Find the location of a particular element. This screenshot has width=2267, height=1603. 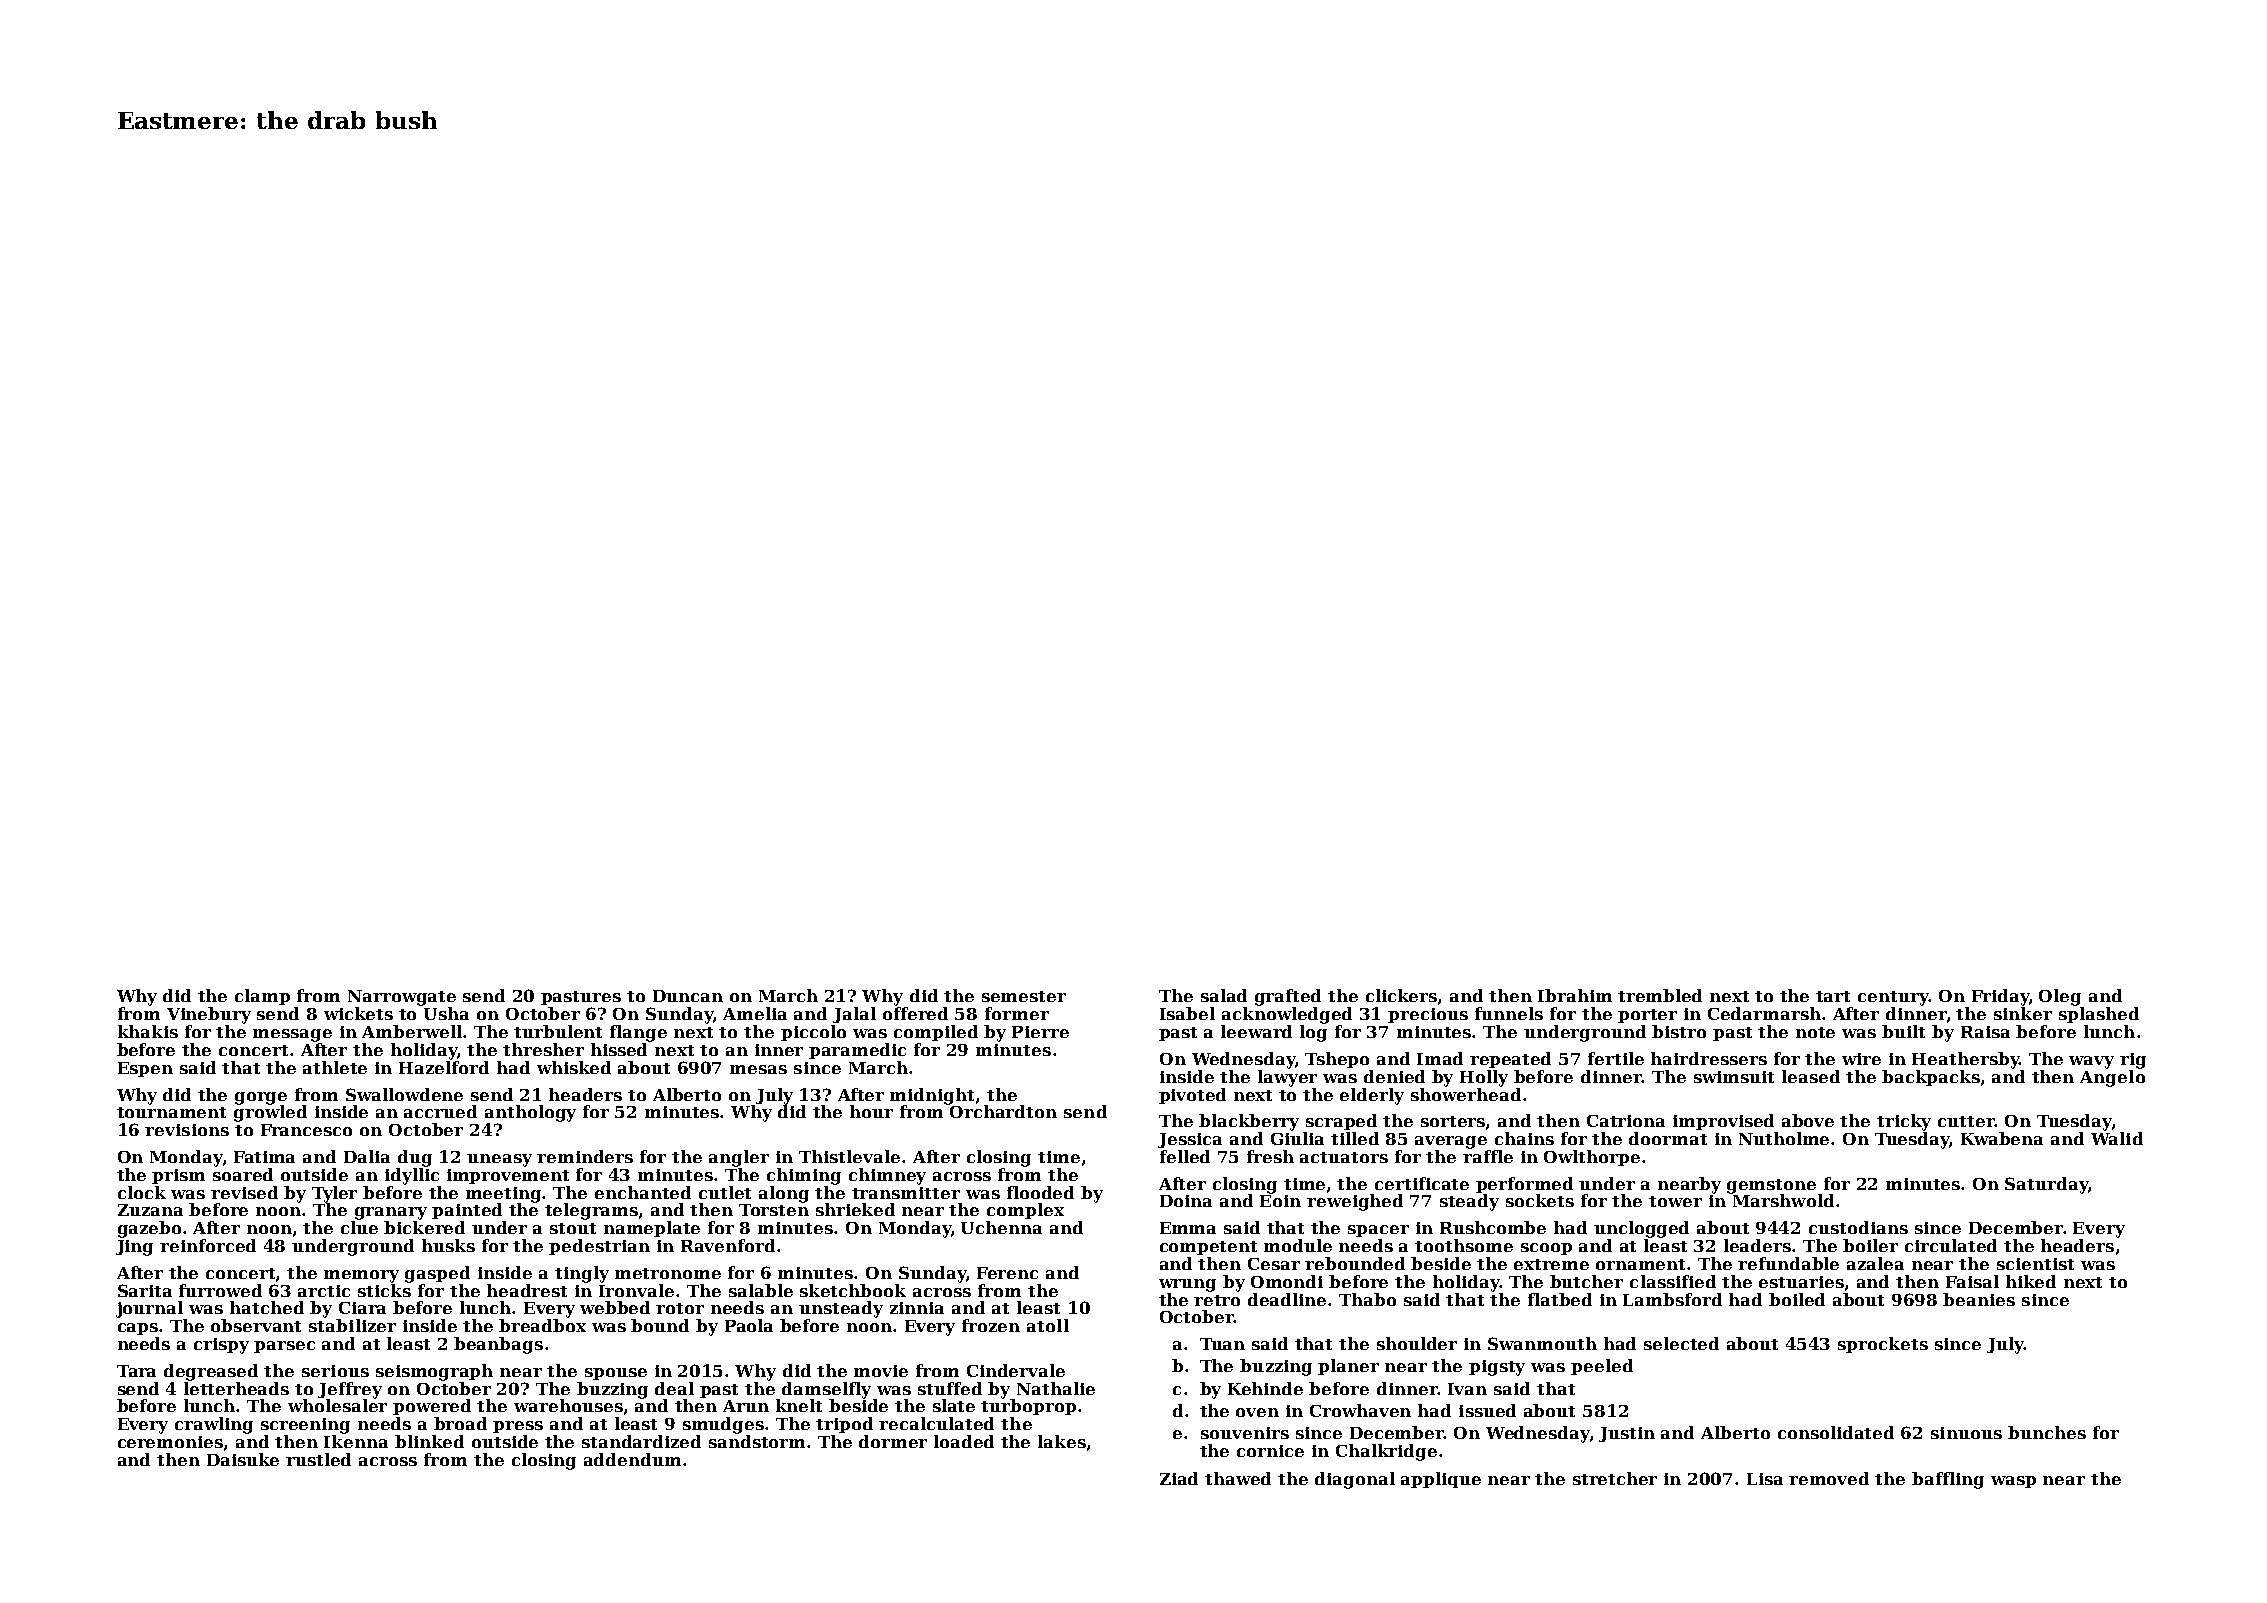

Tara is located at coordinates (136, 1371).
